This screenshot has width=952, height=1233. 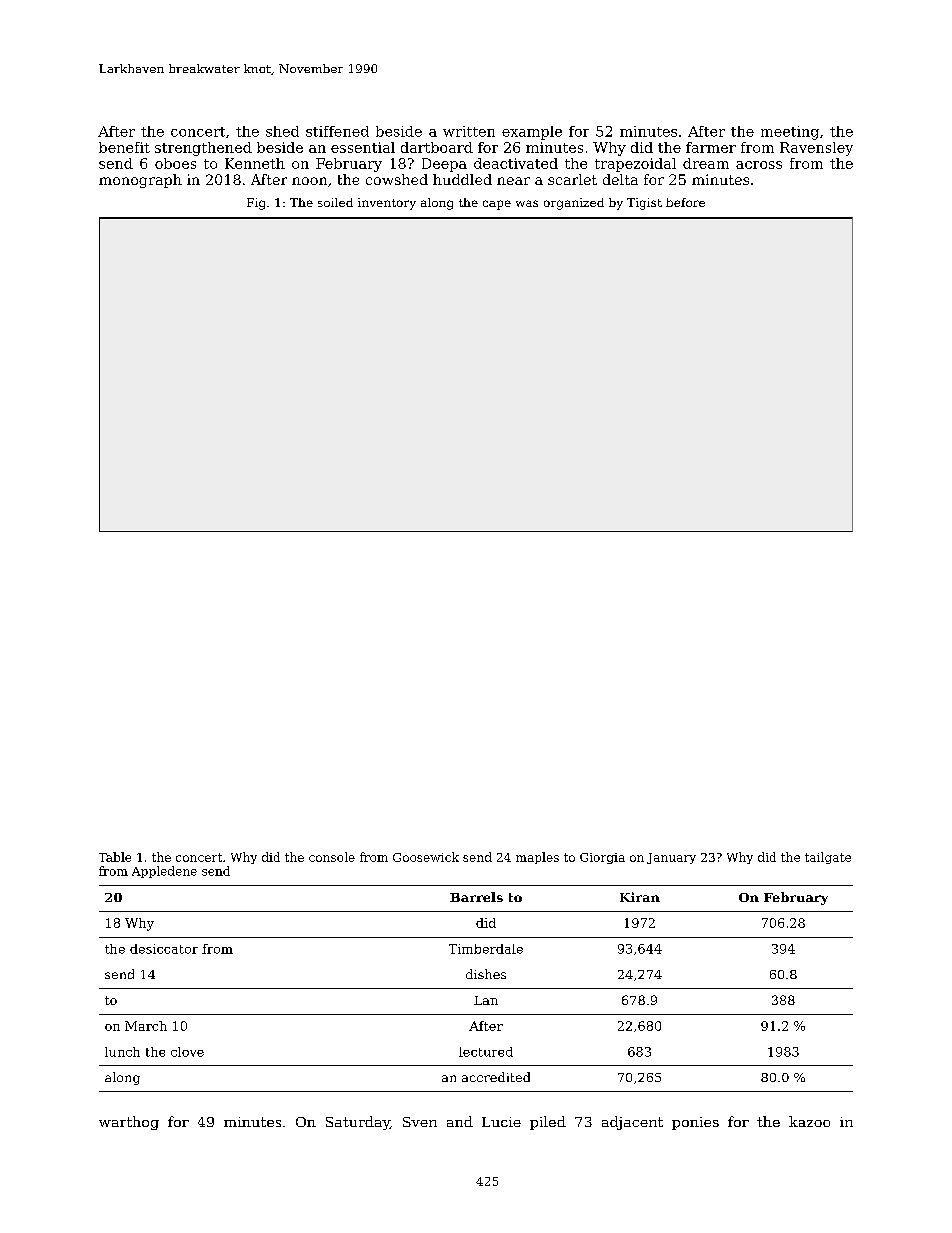 I want to click on Fig, so click(x=256, y=204).
